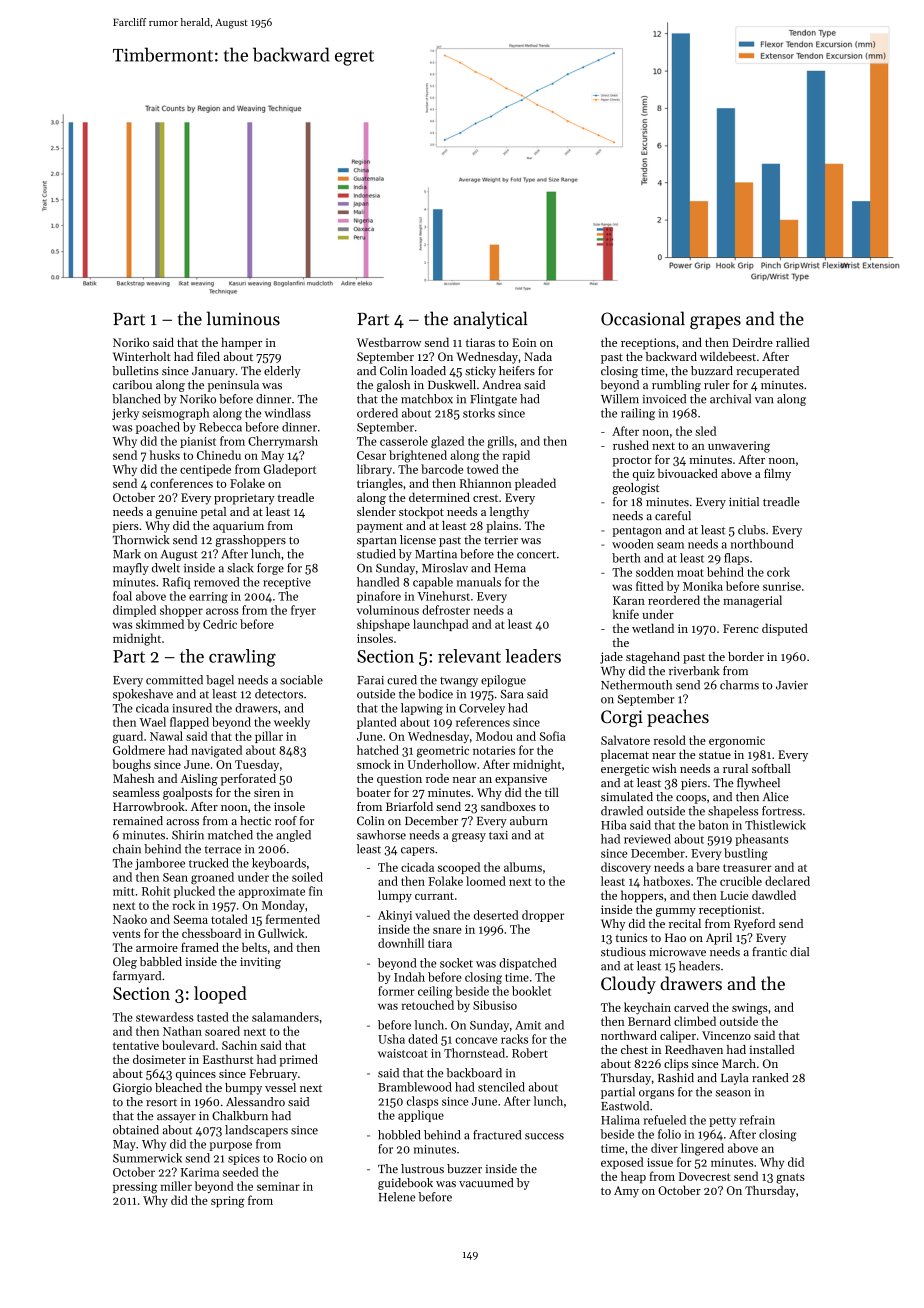 The image size is (924, 1308). What do you see at coordinates (792, 685) in the screenshot?
I see `Javier` at bounding box center [792, 685].
